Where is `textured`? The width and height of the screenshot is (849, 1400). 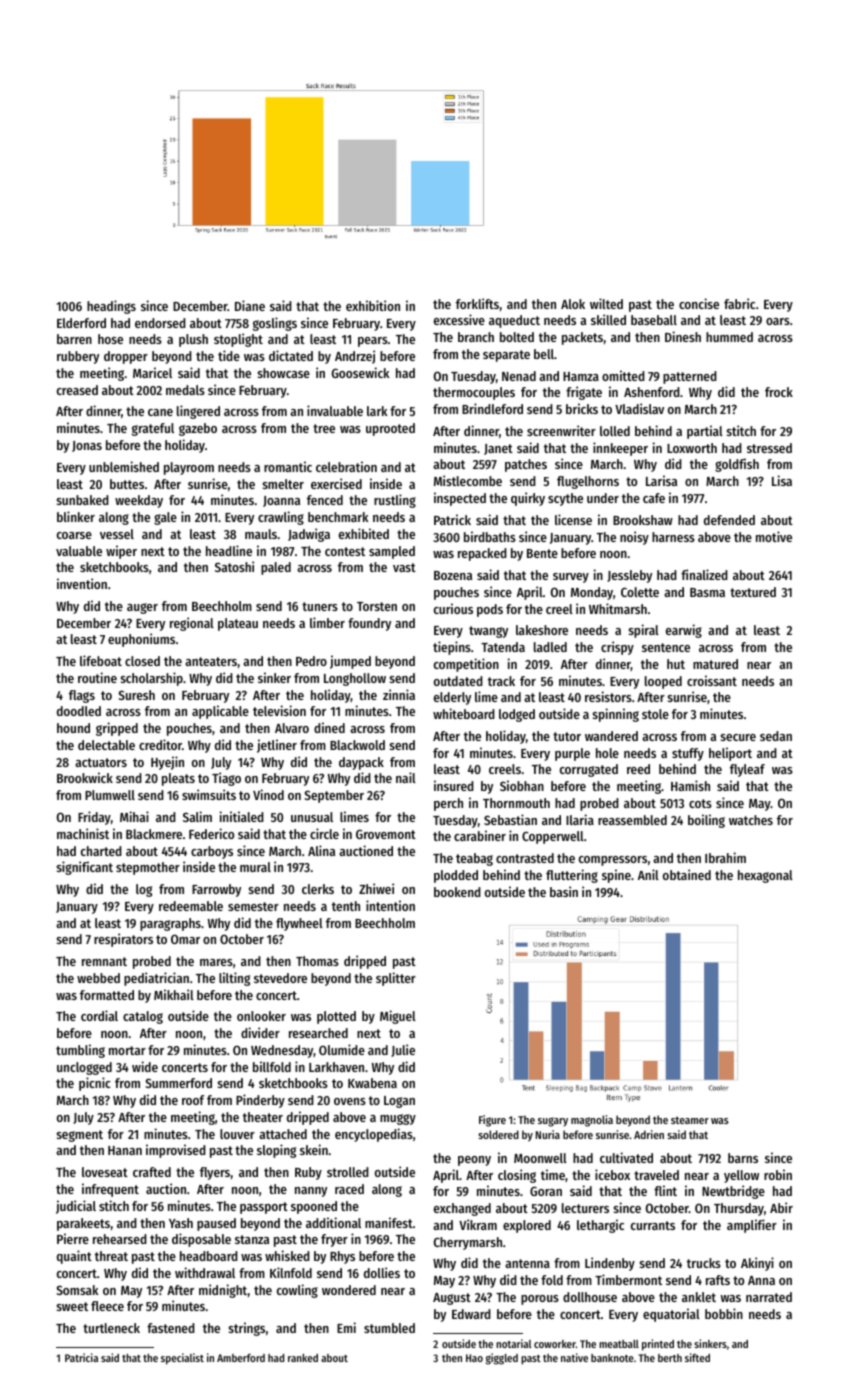
textured is located at coordinates (753, 592).
